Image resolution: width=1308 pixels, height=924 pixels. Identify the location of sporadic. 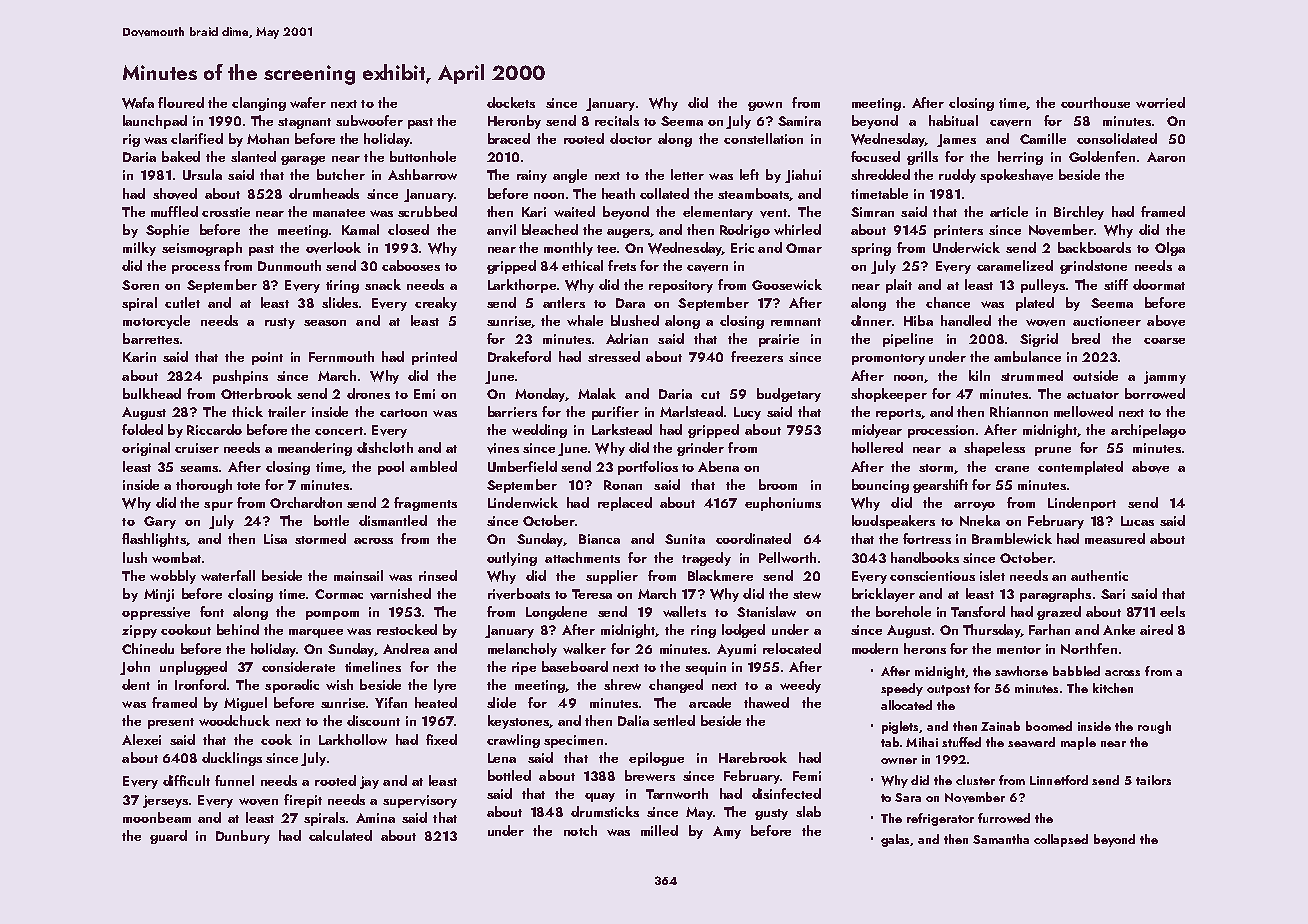
(292, 686).
